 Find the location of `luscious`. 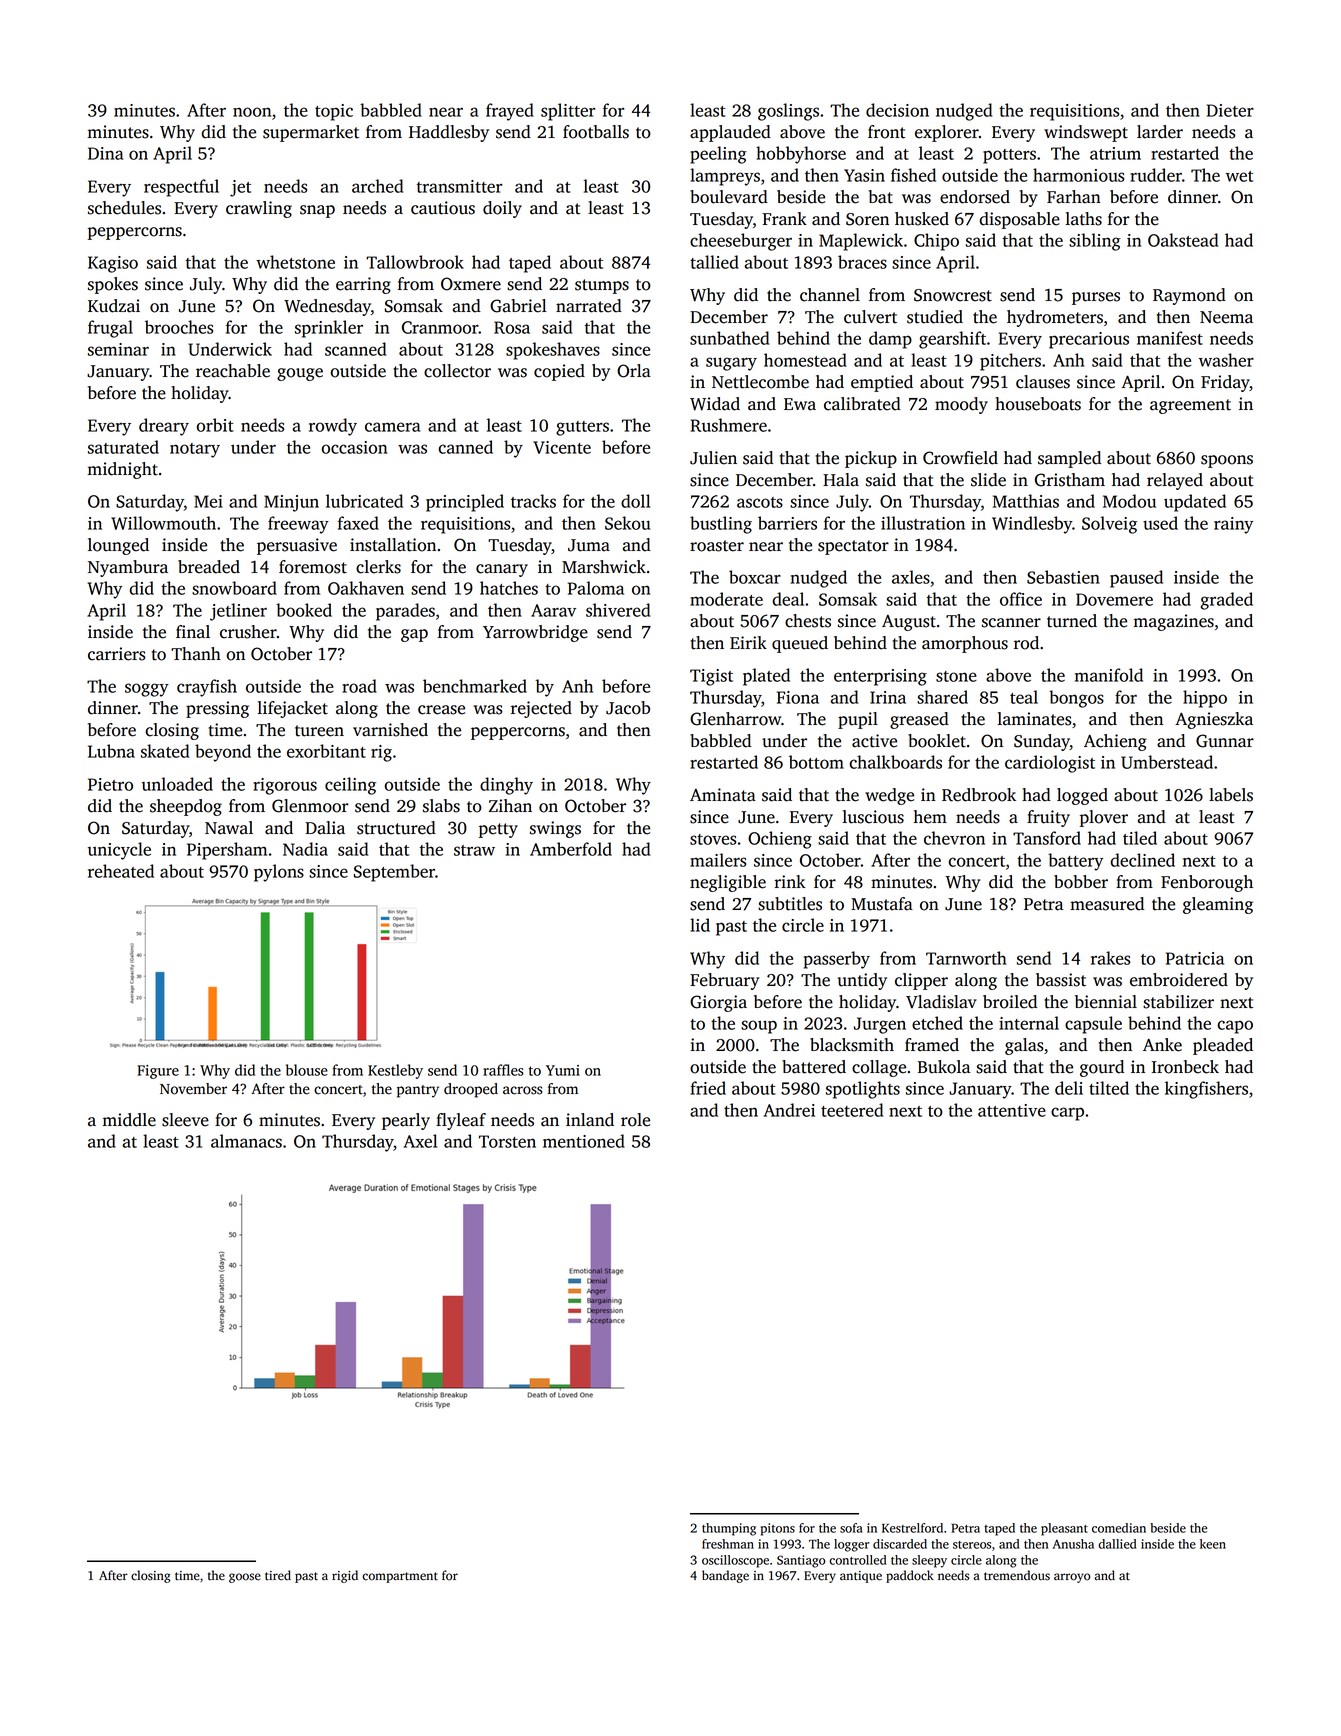

luscious is located at coordinates (873, 817).
